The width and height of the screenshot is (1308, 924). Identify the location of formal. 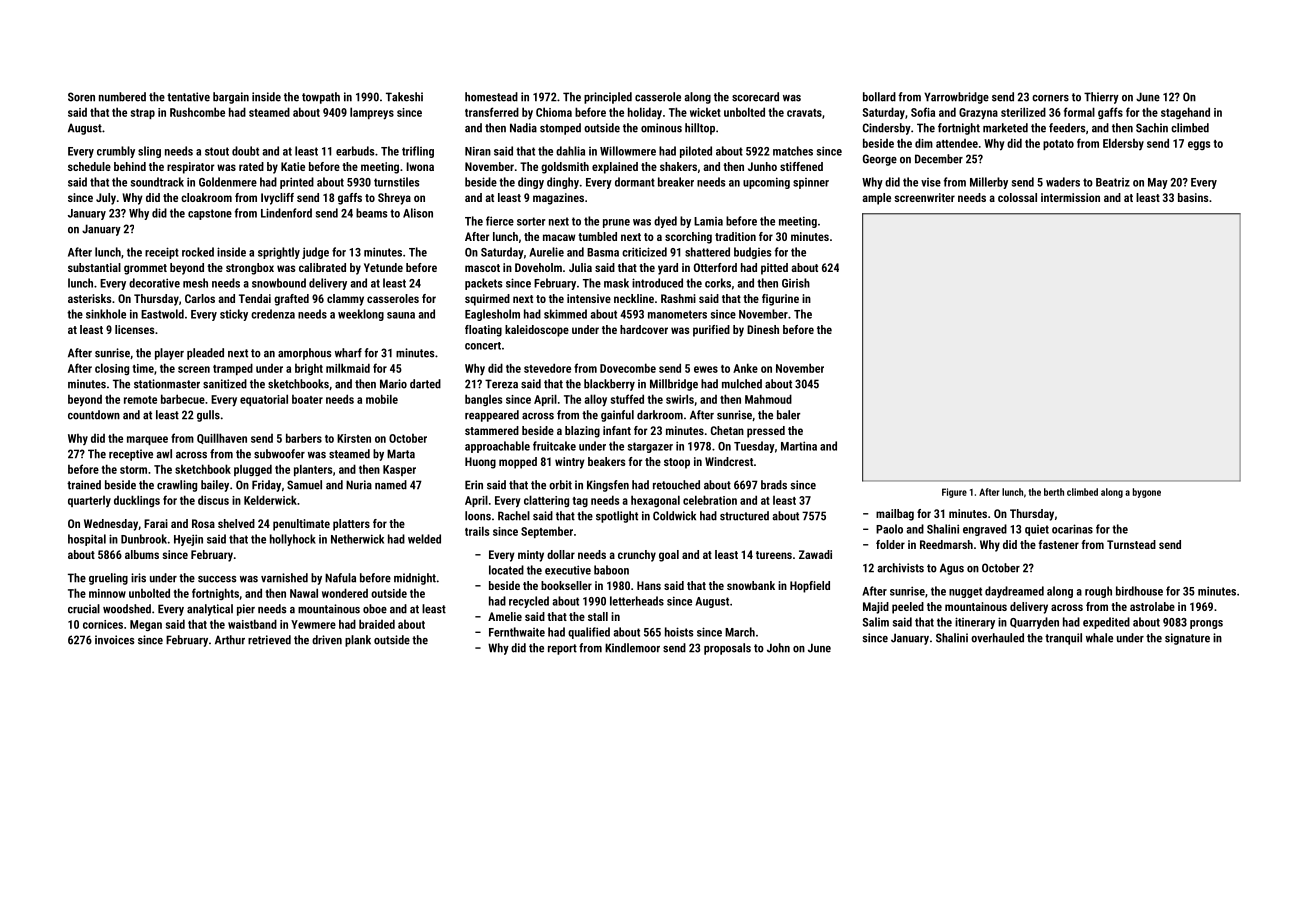
(1079, 112).
